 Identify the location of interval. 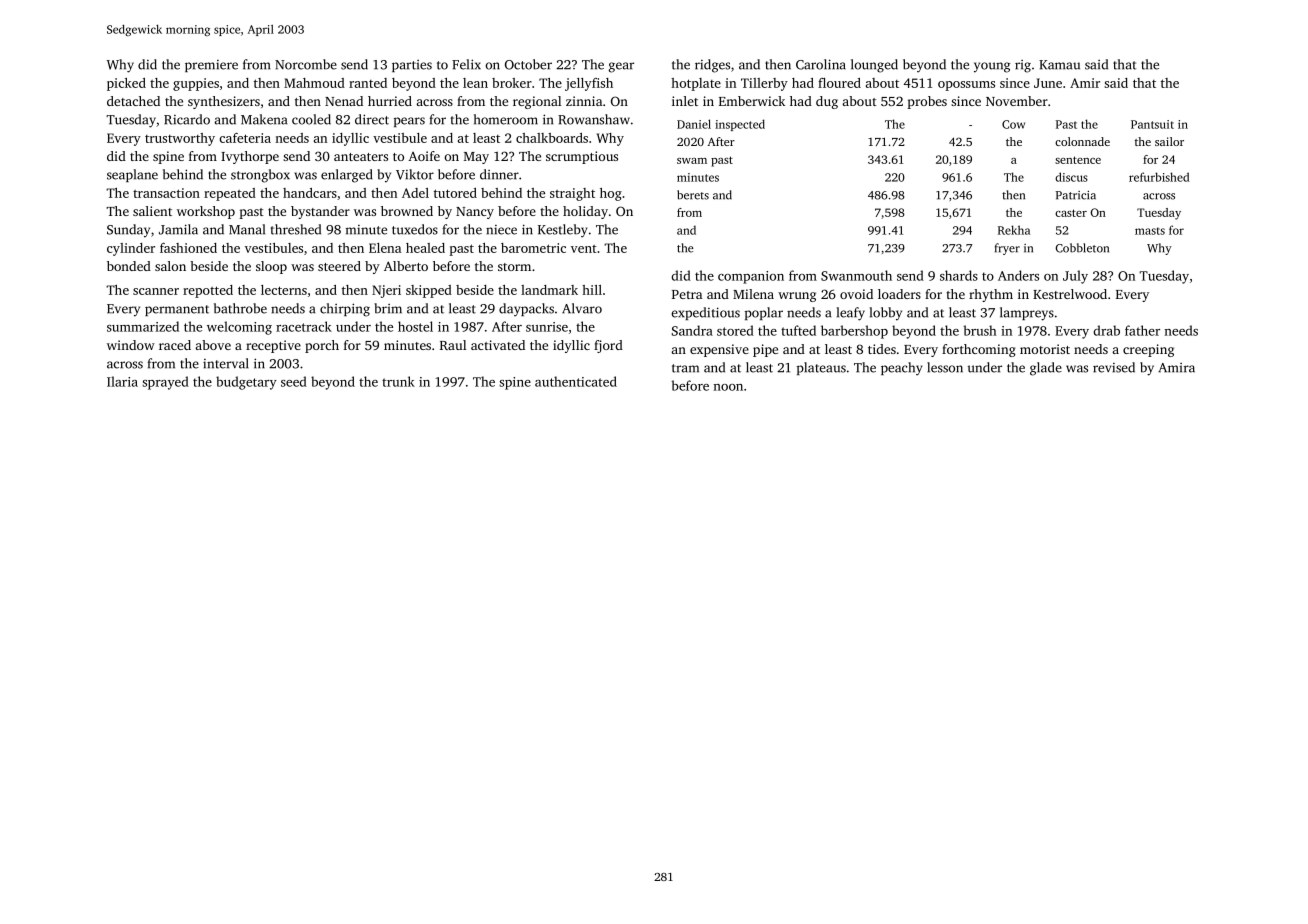
(226, 363).
